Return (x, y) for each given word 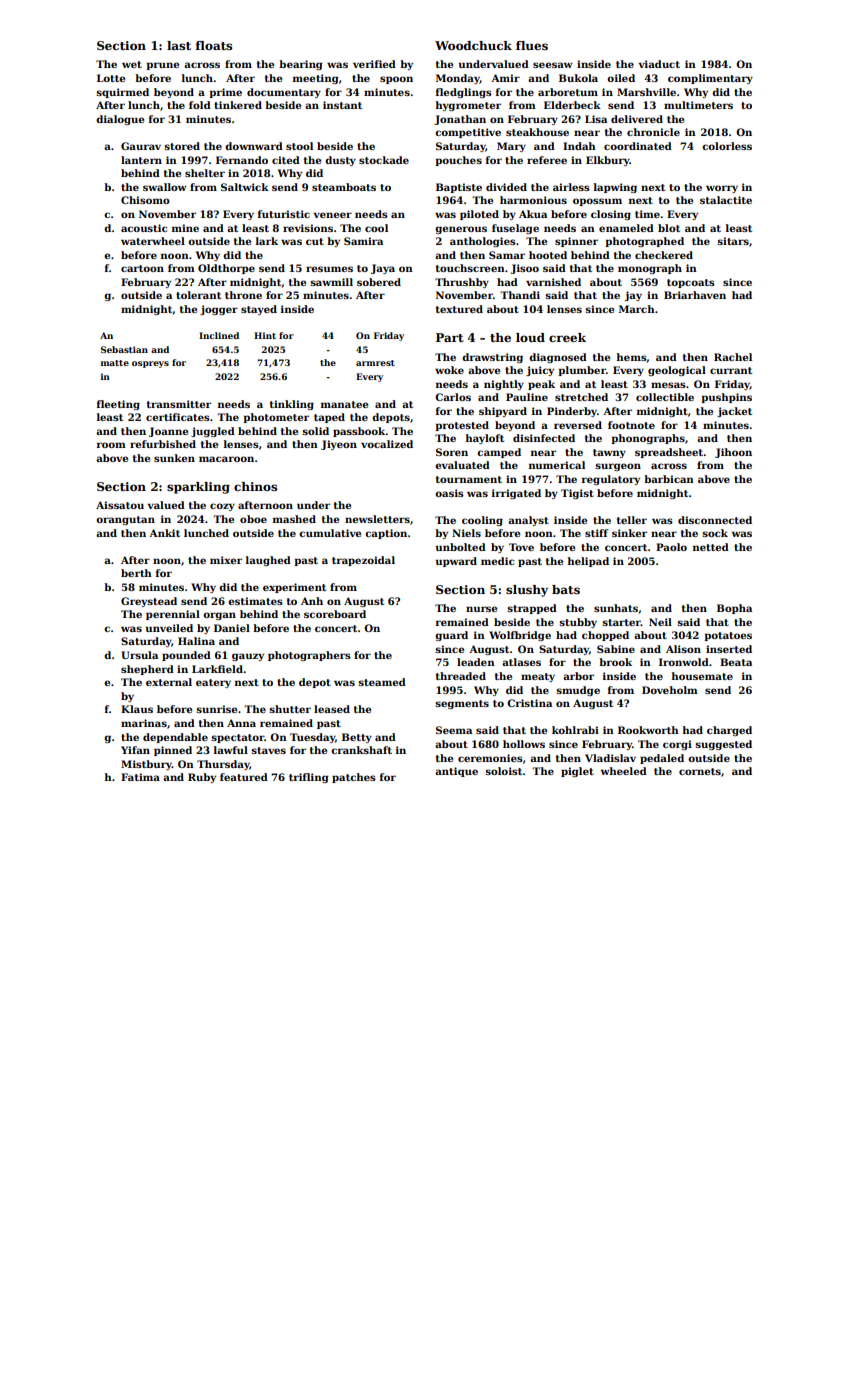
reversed (578, 425)
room (111, 445)
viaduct (659, 64)
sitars (733, 241)
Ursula (139, 655)
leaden (476, 662)
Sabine (616, 649)
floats (214, 45)
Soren (452, 452)
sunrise (216, 709)
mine (185, 228)
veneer (332, 215)
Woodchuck (473, 45)
